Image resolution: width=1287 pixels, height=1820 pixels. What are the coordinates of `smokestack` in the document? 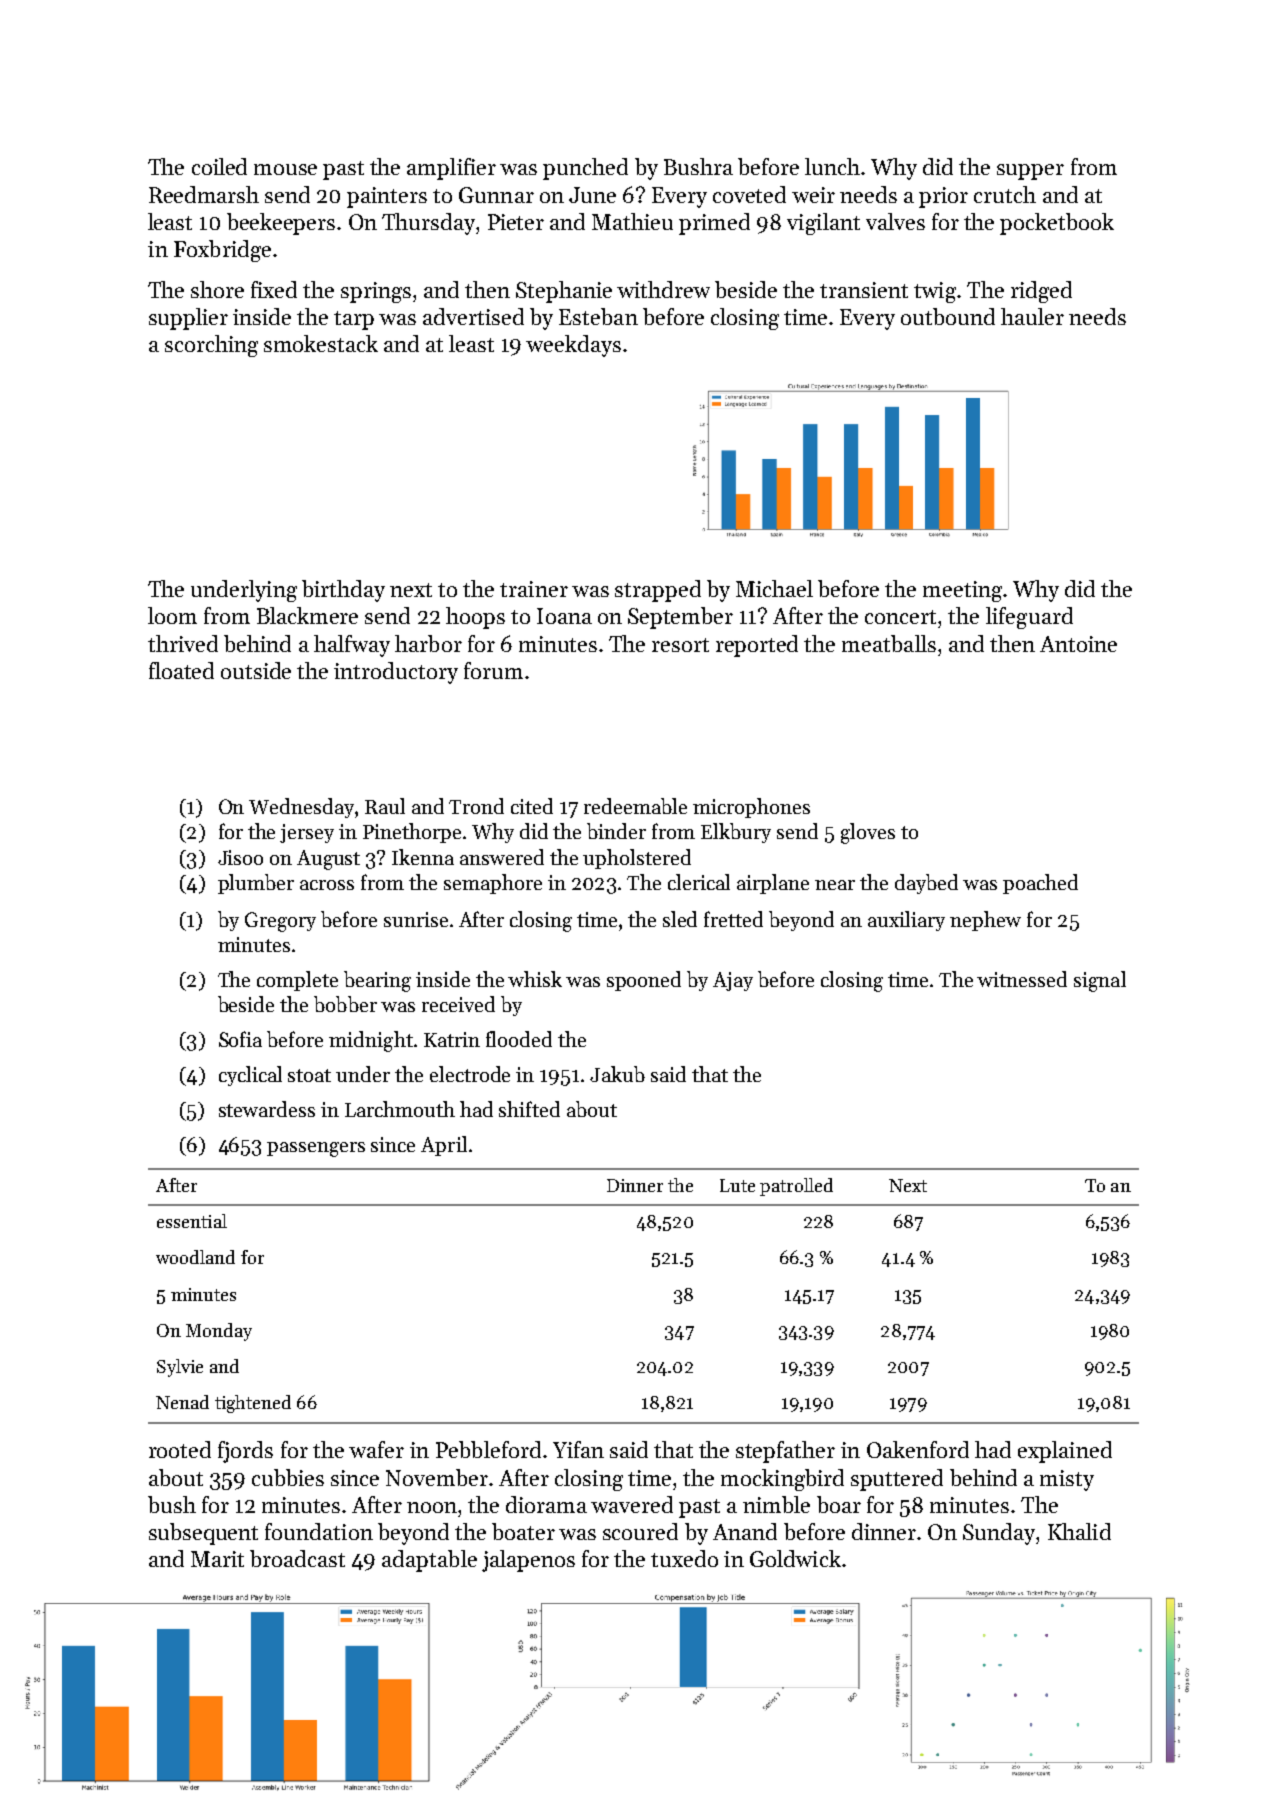 It's located at (321, 343).
